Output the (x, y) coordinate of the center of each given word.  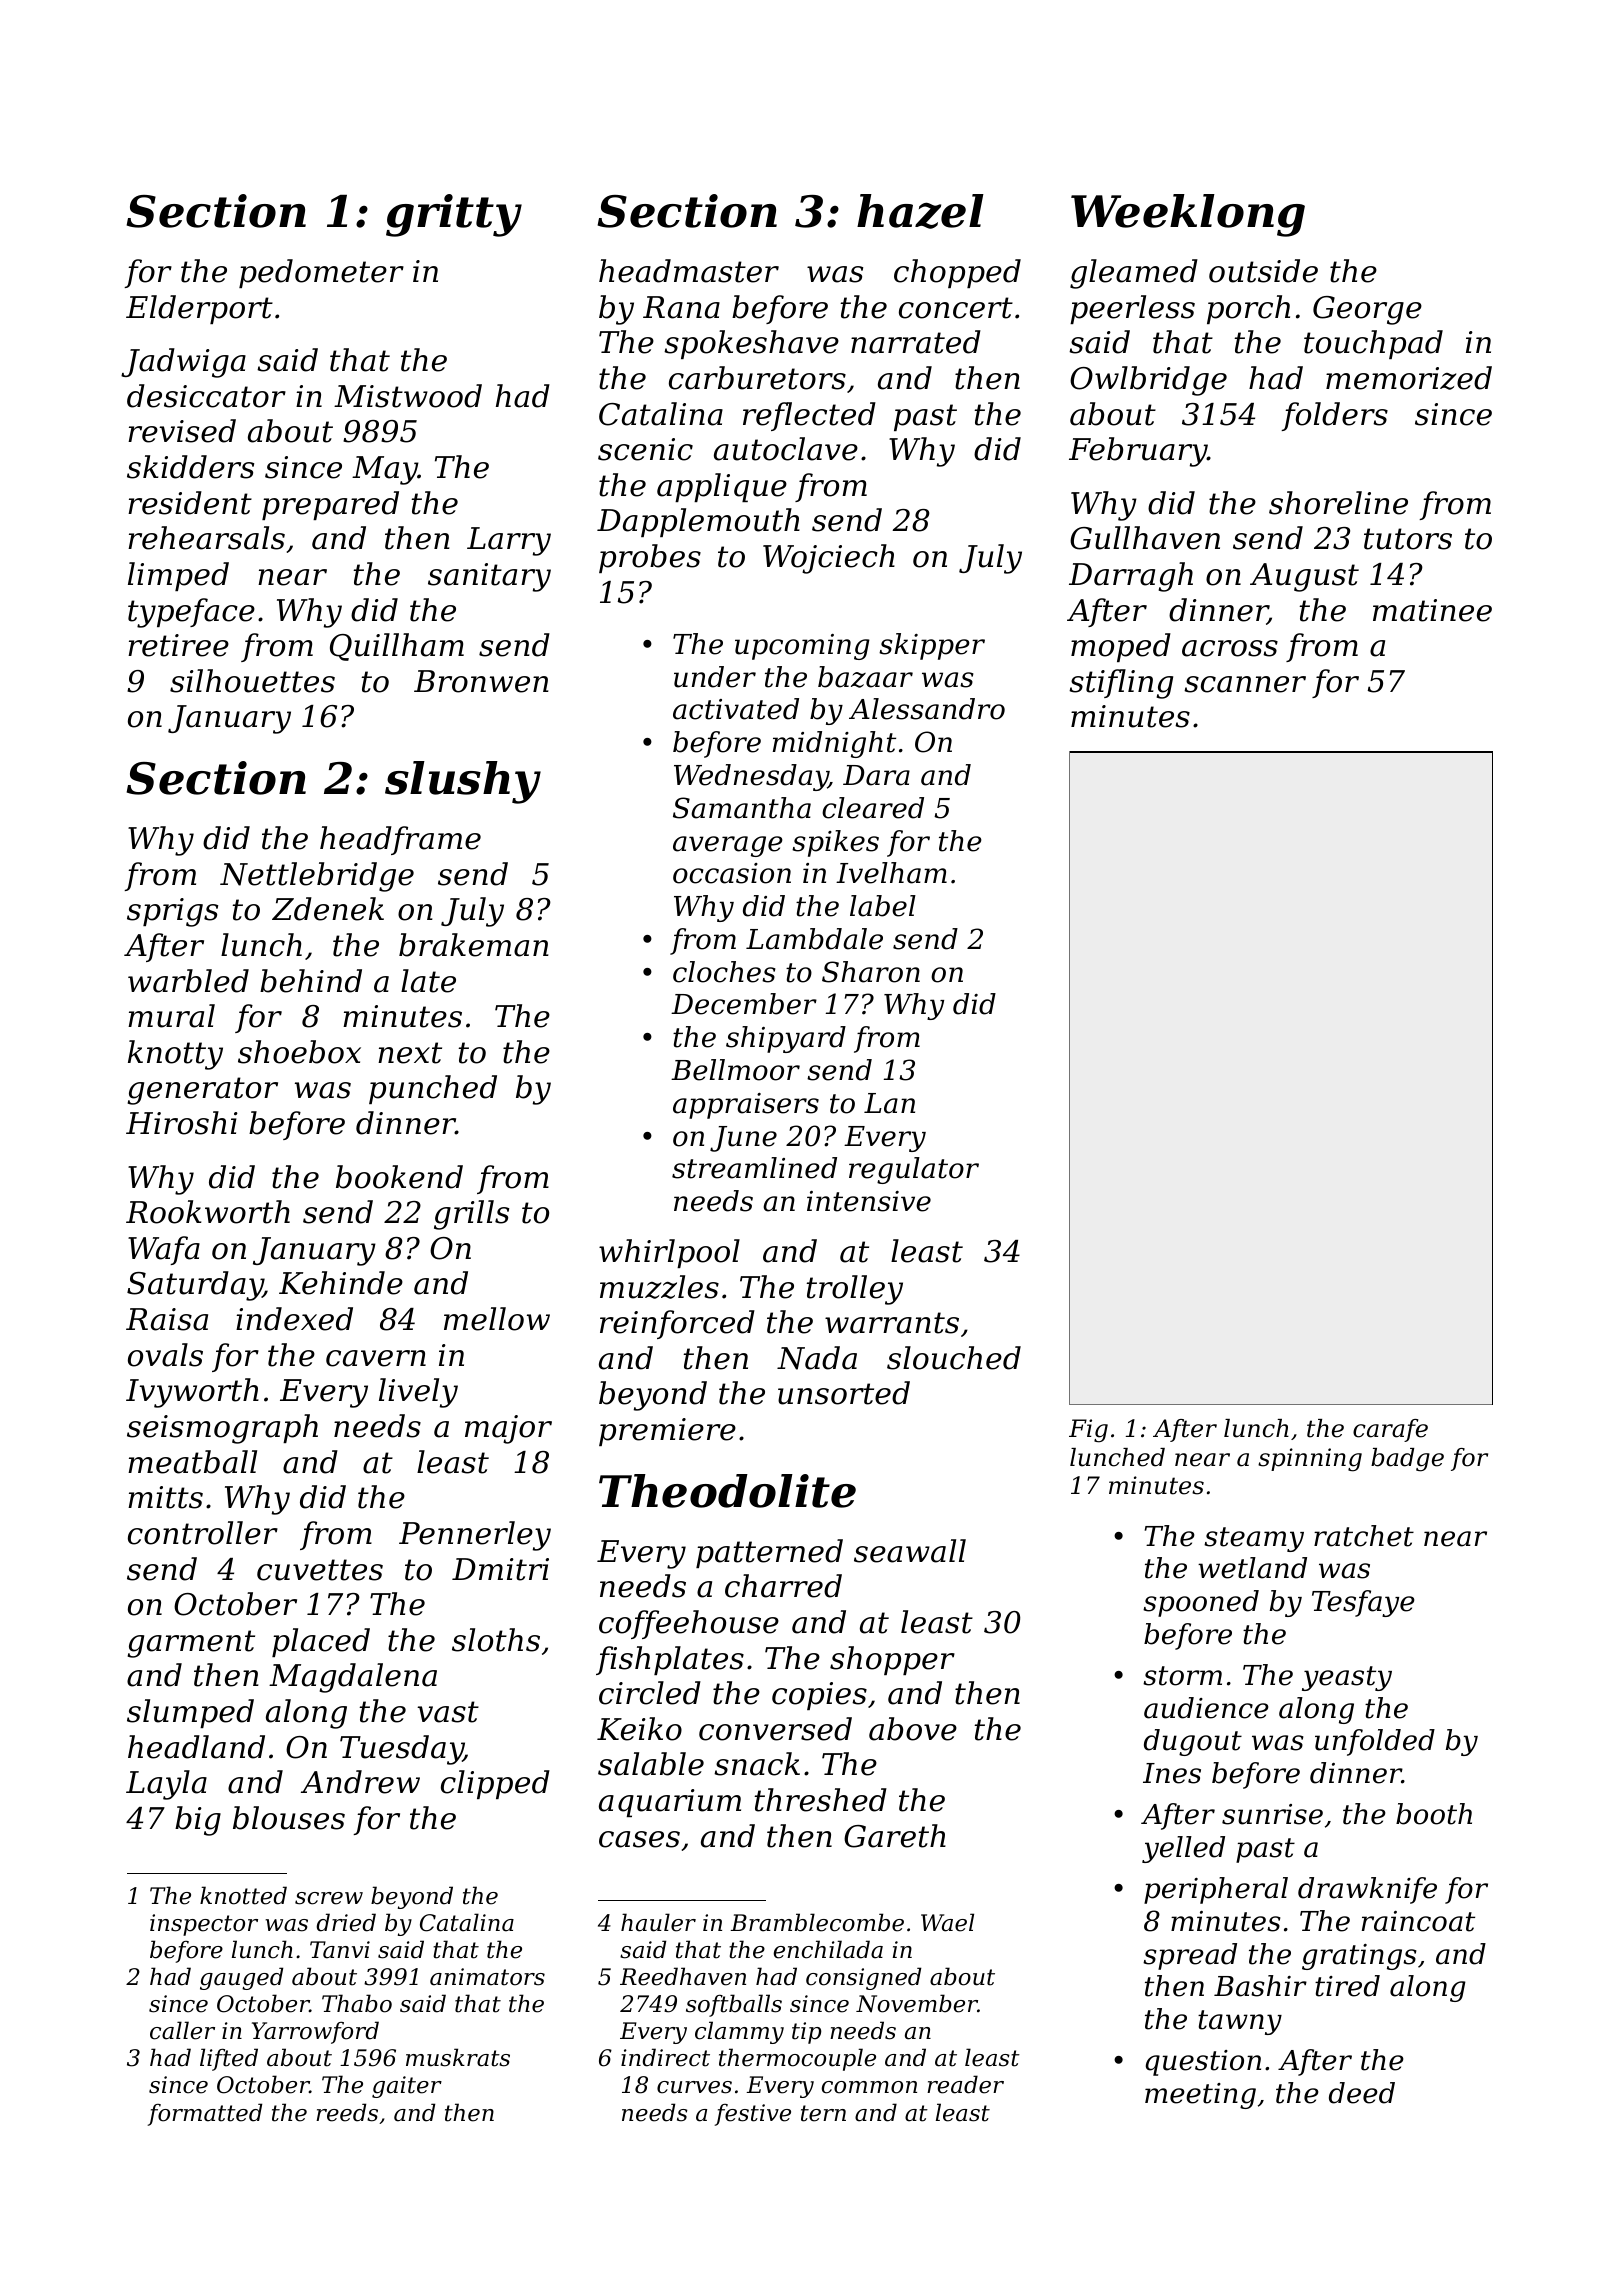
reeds (347, 2112)
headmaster (689, 271)
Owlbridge (1148, 381)
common (869, 2087)
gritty (454, 215)
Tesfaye (1363, 1603)
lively (418, 1393)
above (913, 1729)
